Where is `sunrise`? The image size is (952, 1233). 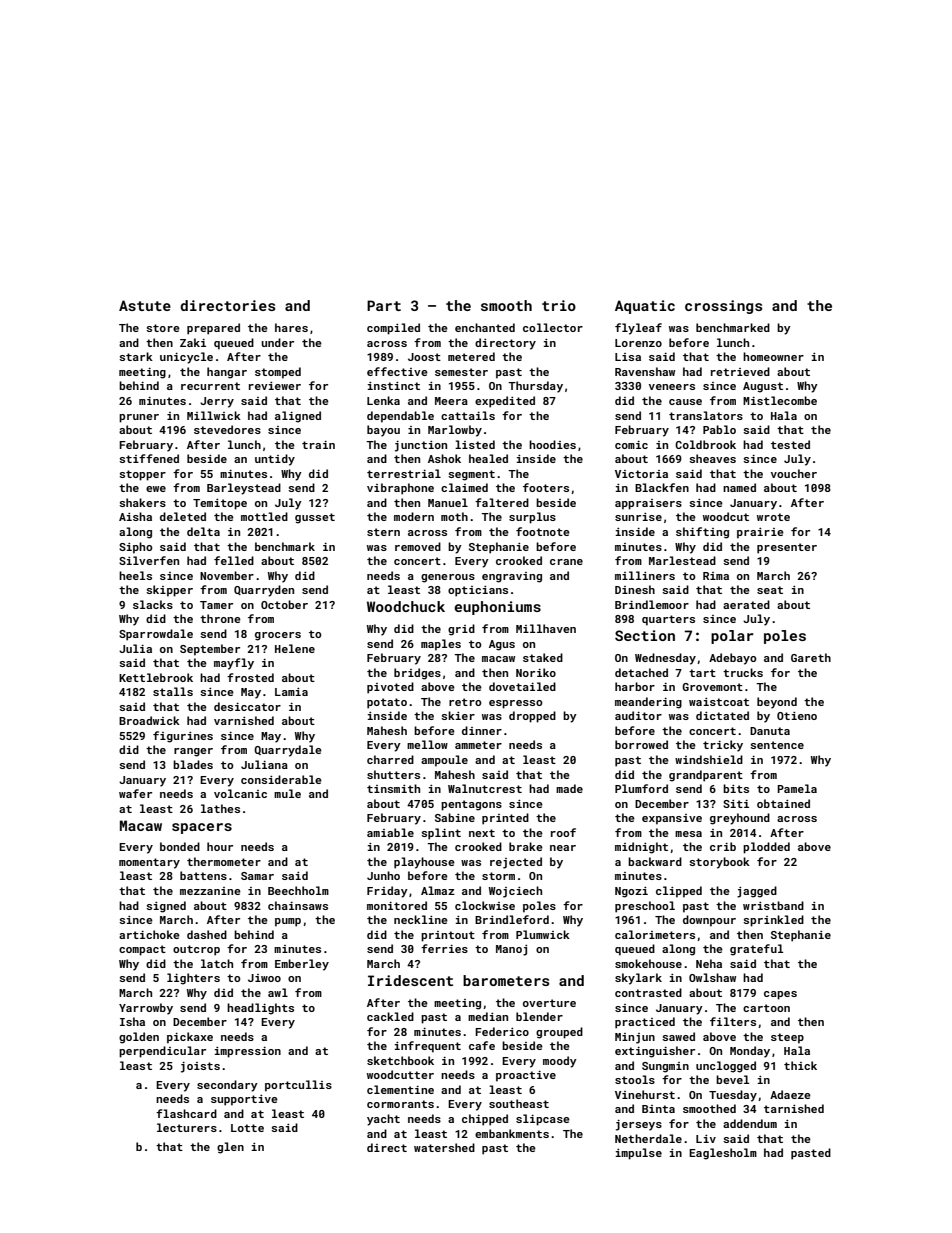
sunrise is located at coordinates (638, 517).
